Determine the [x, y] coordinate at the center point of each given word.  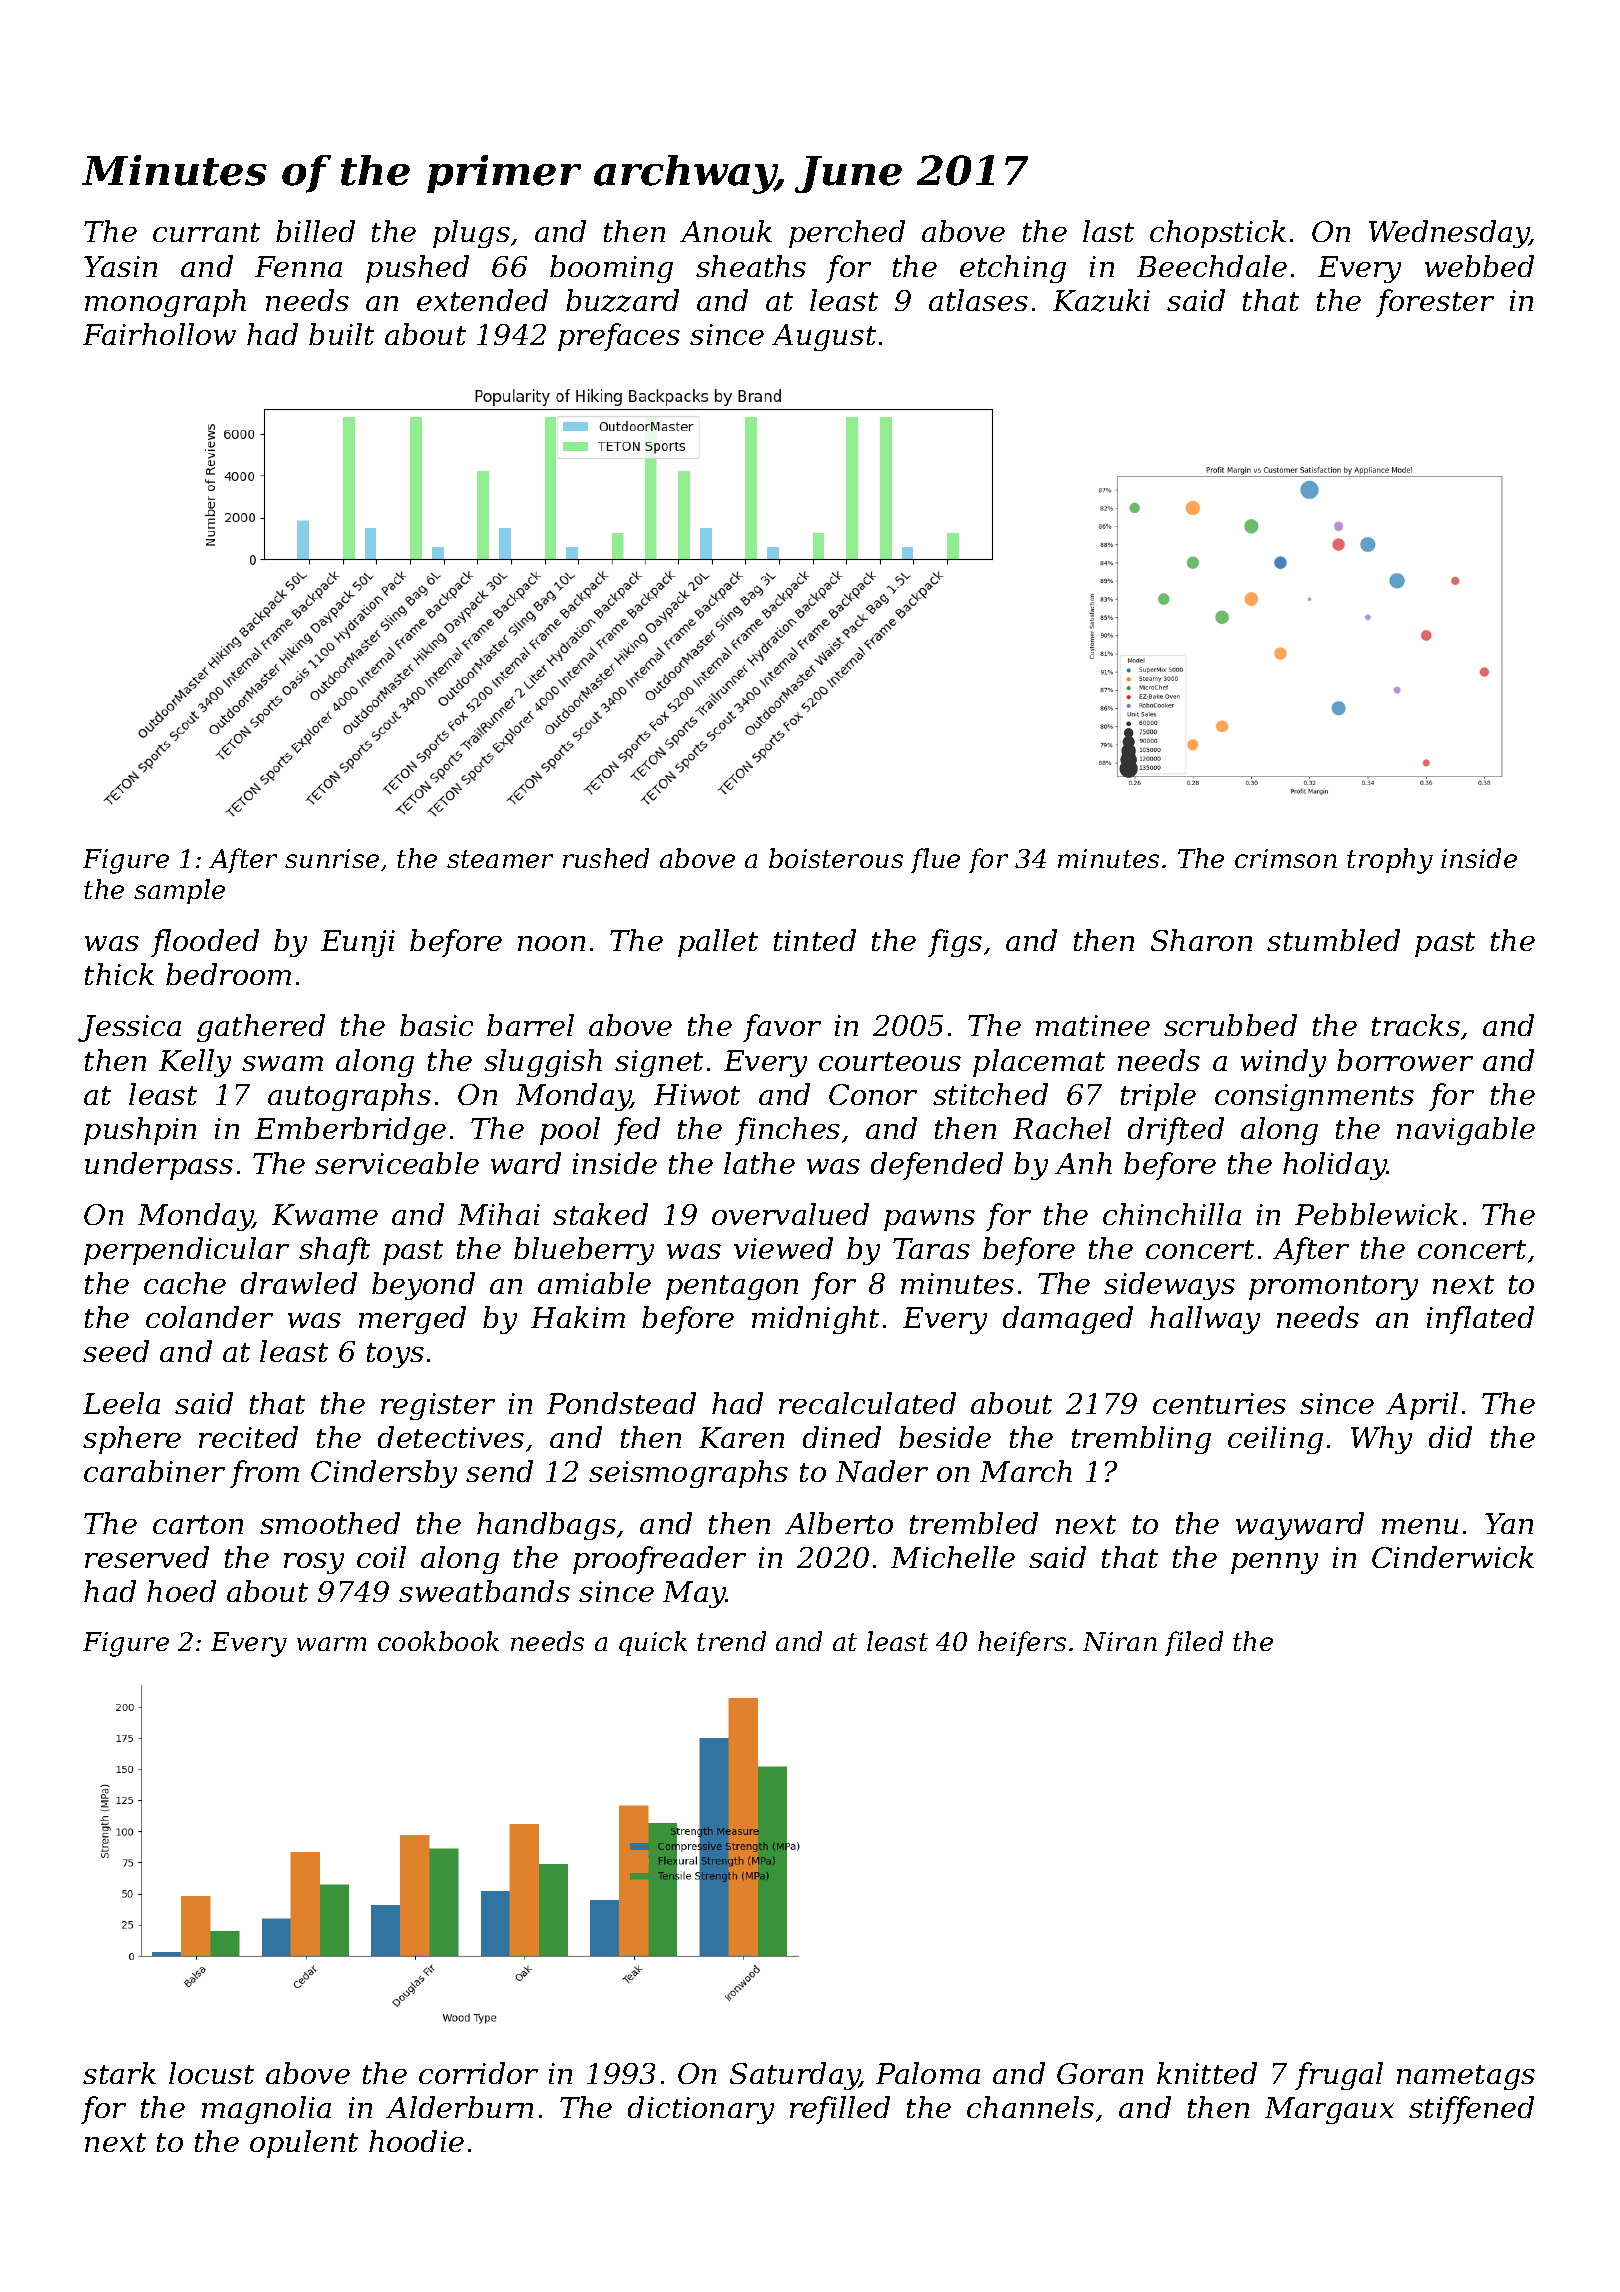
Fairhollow [159, 334]
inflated [1480, 1320]
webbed [1479, 266]
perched [847, 234]
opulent [304, 2144]
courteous [890, 1061]
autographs [349, 1097]
